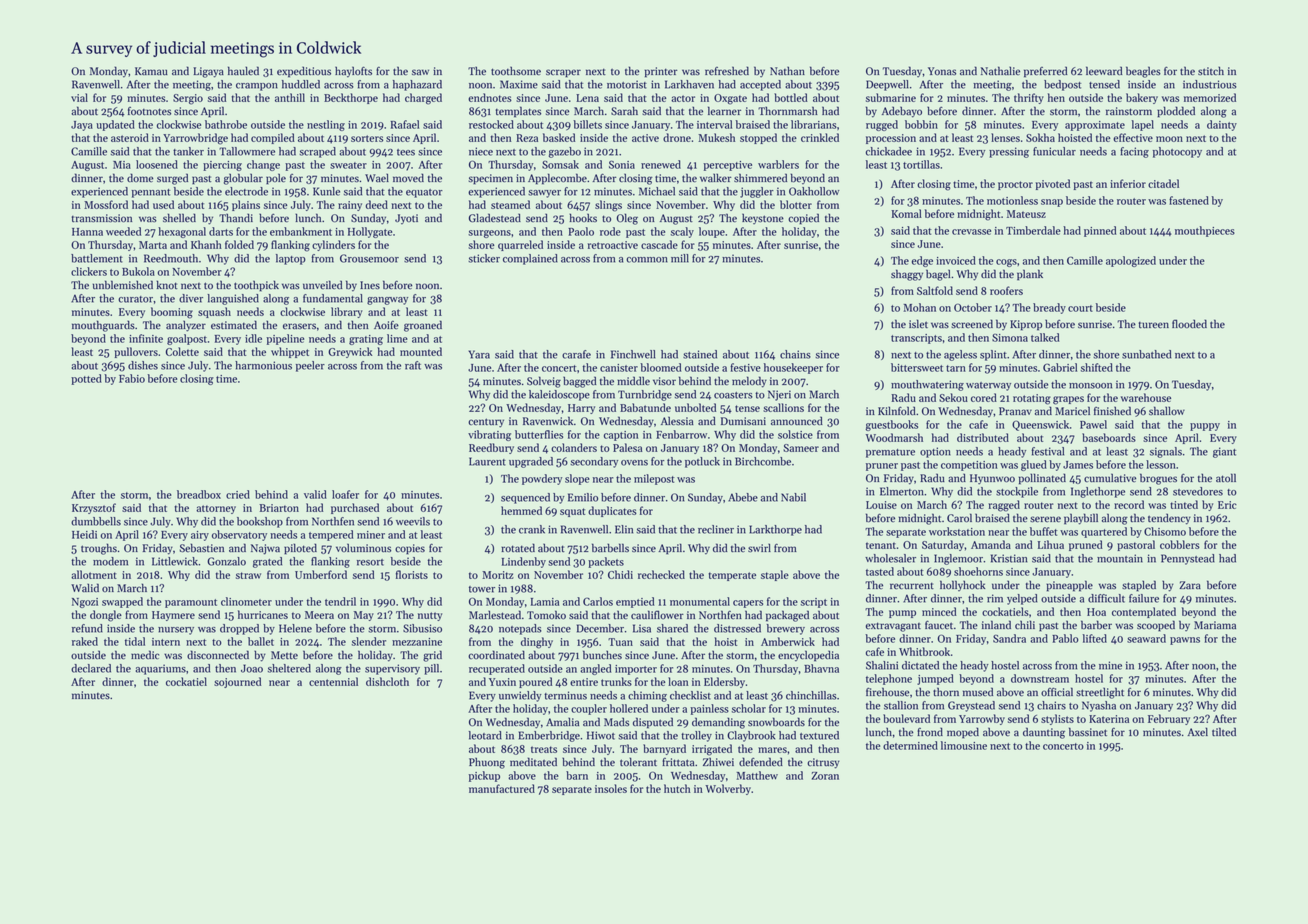  What do you see at coordinates (321, 574) in the page?
I see `Umberford` at bounding box center [321, 574].
